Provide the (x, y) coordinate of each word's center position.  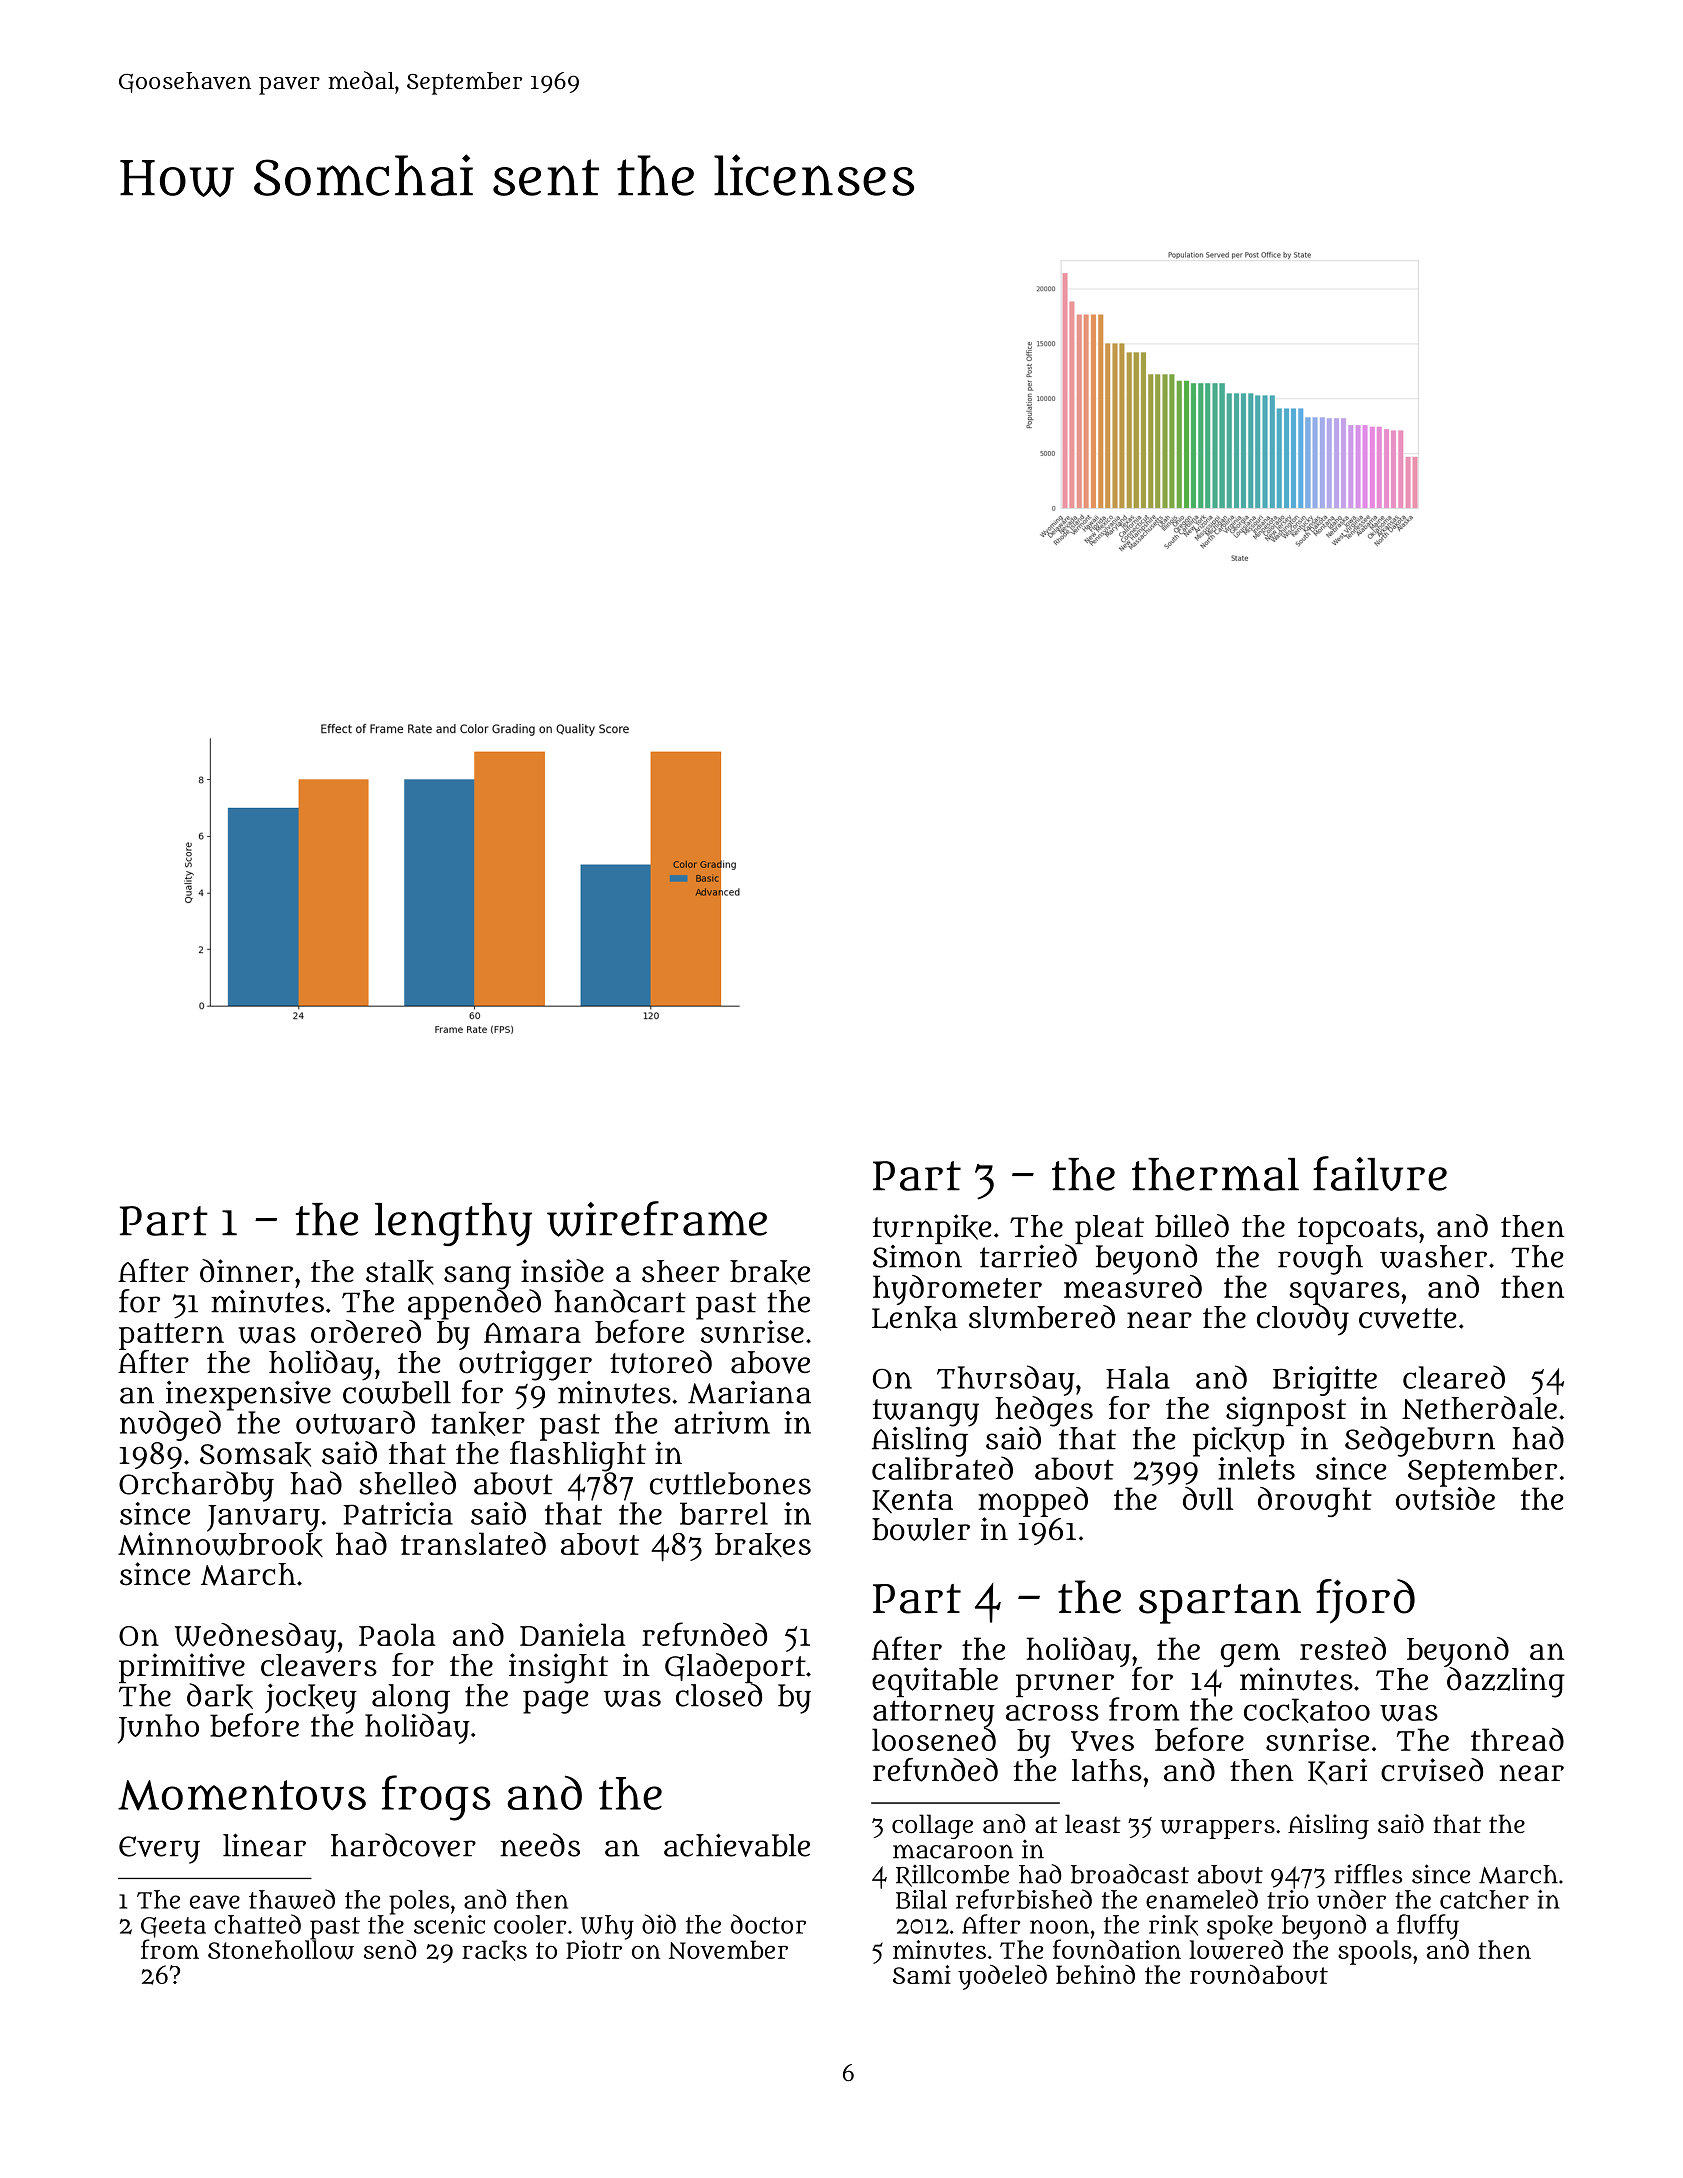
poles (419, 1902)
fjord (1365, 1601)
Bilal (921, 1899)
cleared (1454, 1377)
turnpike (932, 1229)
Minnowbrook (220, 1544)
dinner (246, 1271)
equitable (935, 1682)
